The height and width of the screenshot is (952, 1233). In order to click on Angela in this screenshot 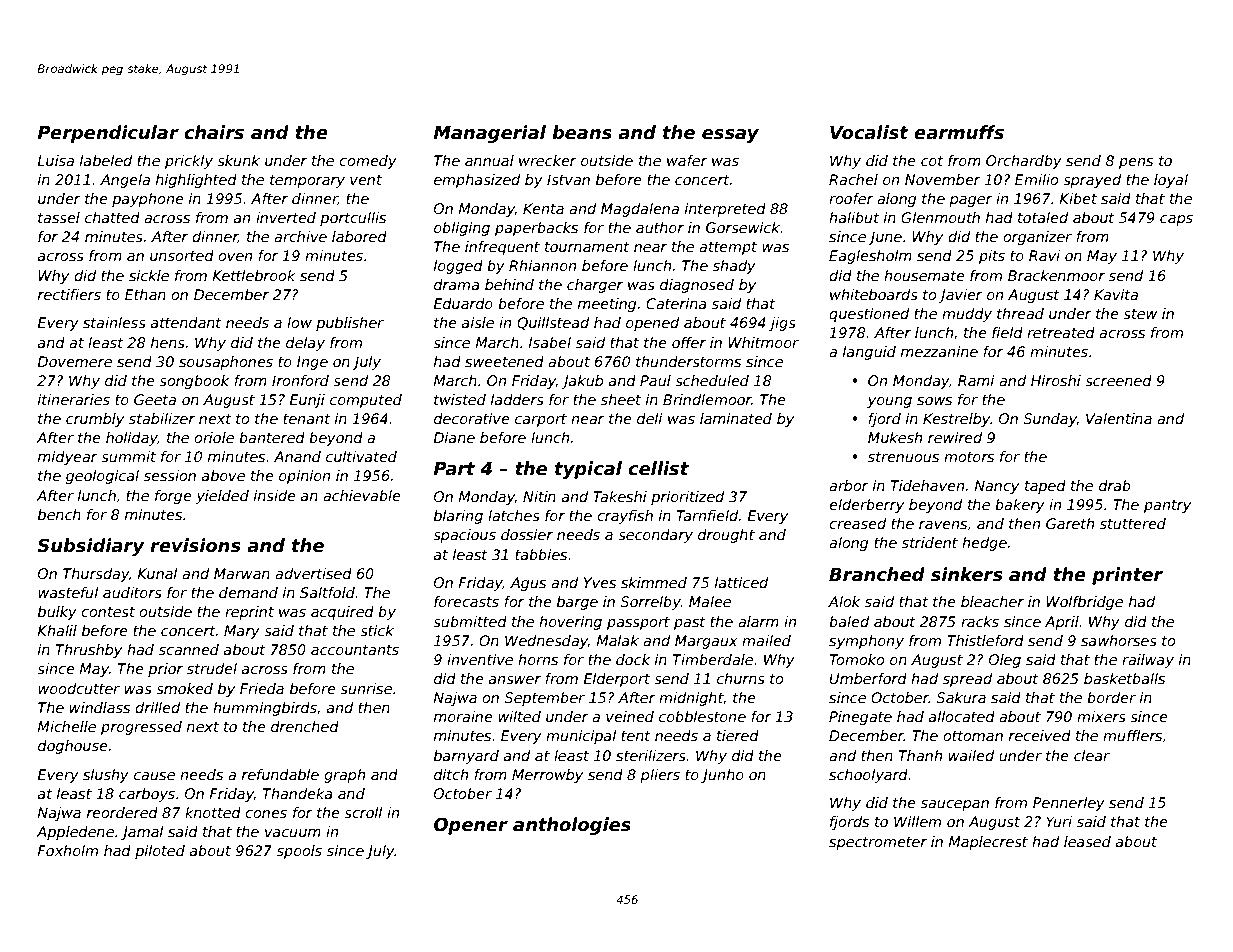, I will do `click(125, 181)`.
